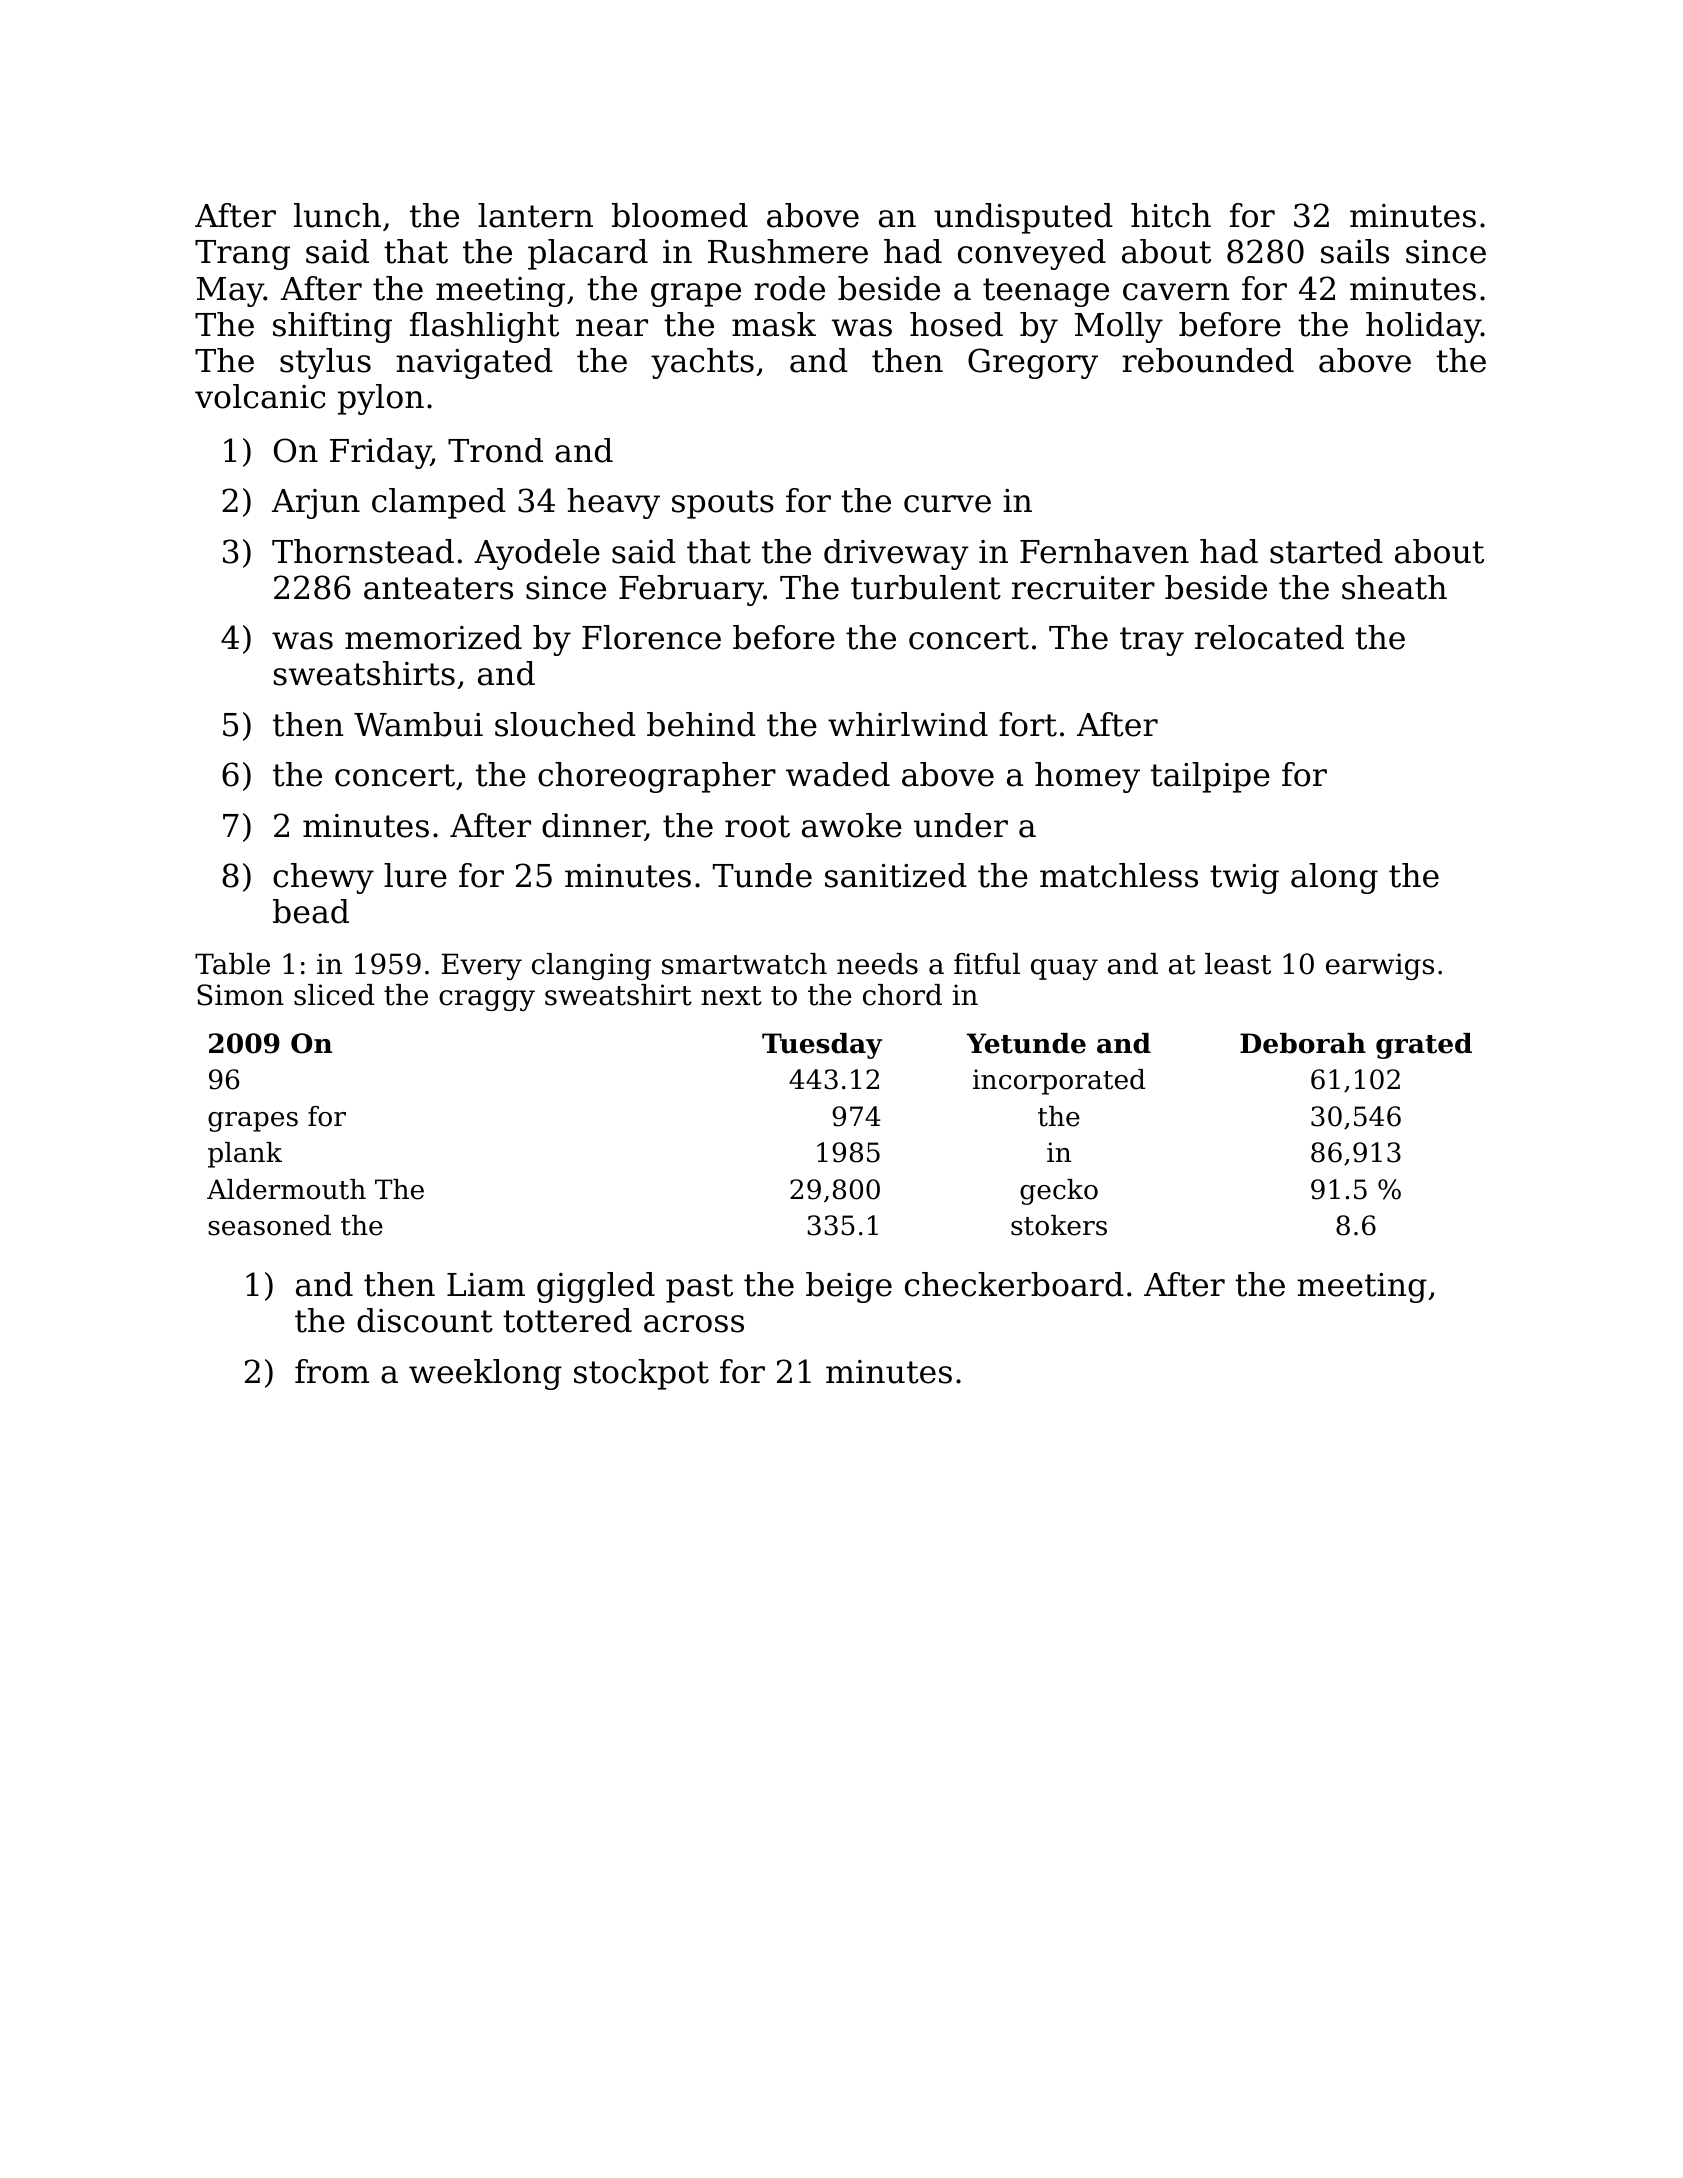 The image size is (1683, 2178). What do you see at coordinates (286, 1189) in the document?
I see `Aldermouth` at bounding box center [286, 1189].
